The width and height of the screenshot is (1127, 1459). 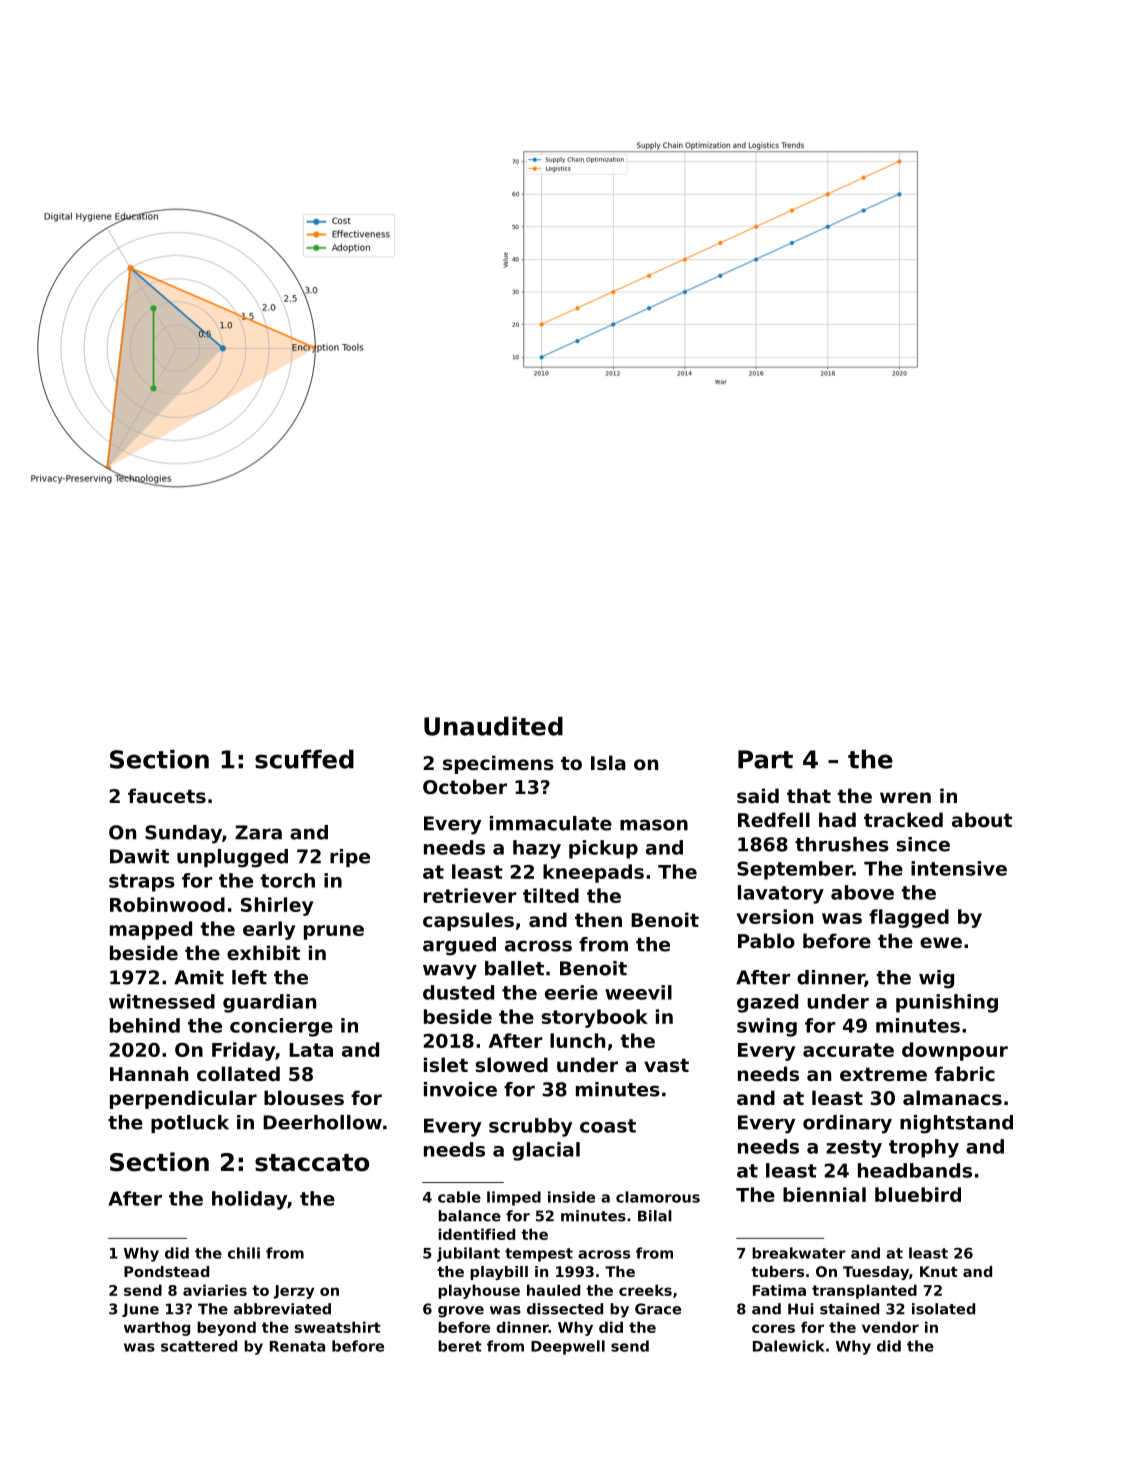 What do you see at coordinates (824, 1194) in the screenshot?
I see `biennial` at bounding box center [824, 1194].
